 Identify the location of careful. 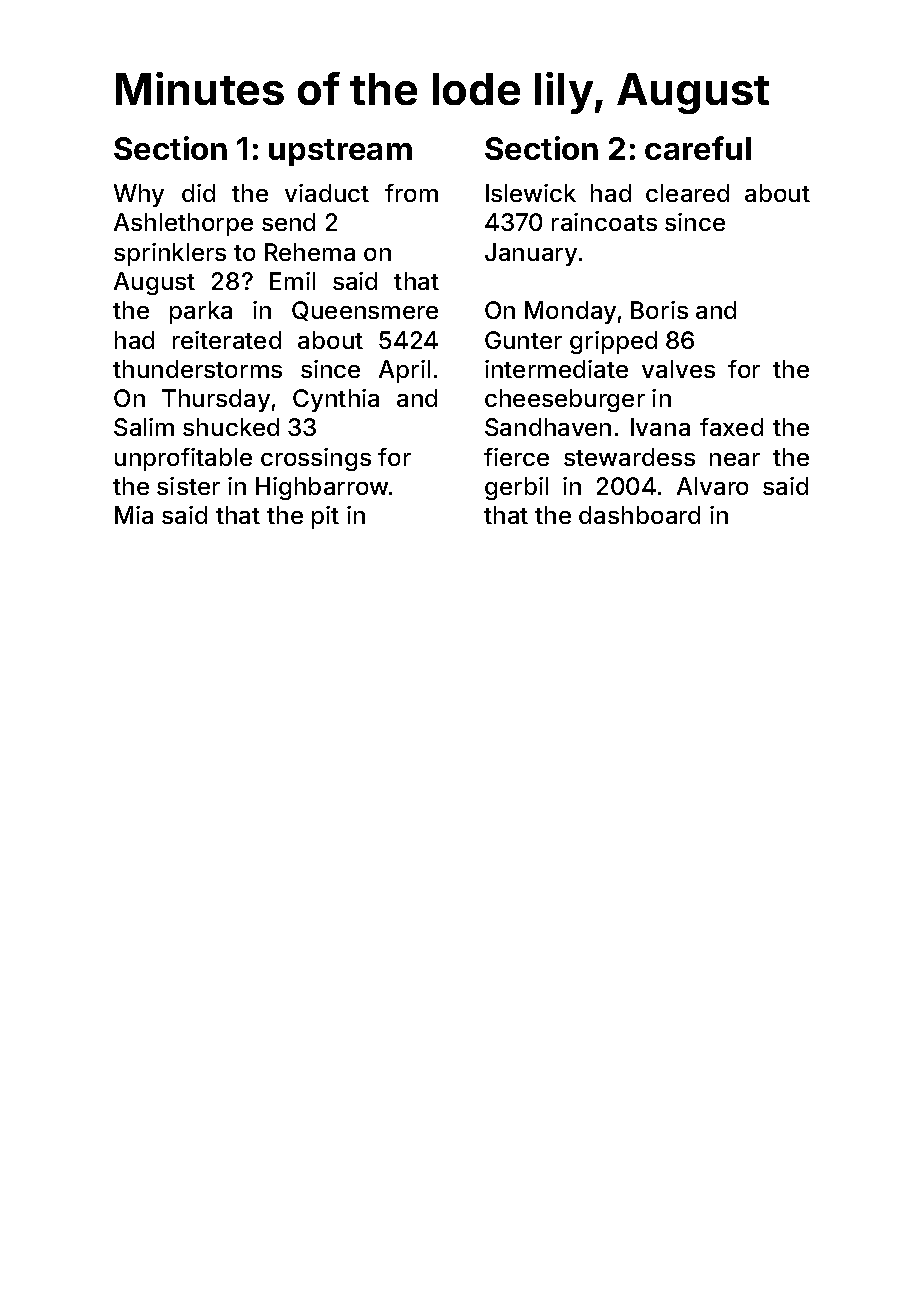
(698, 148).
